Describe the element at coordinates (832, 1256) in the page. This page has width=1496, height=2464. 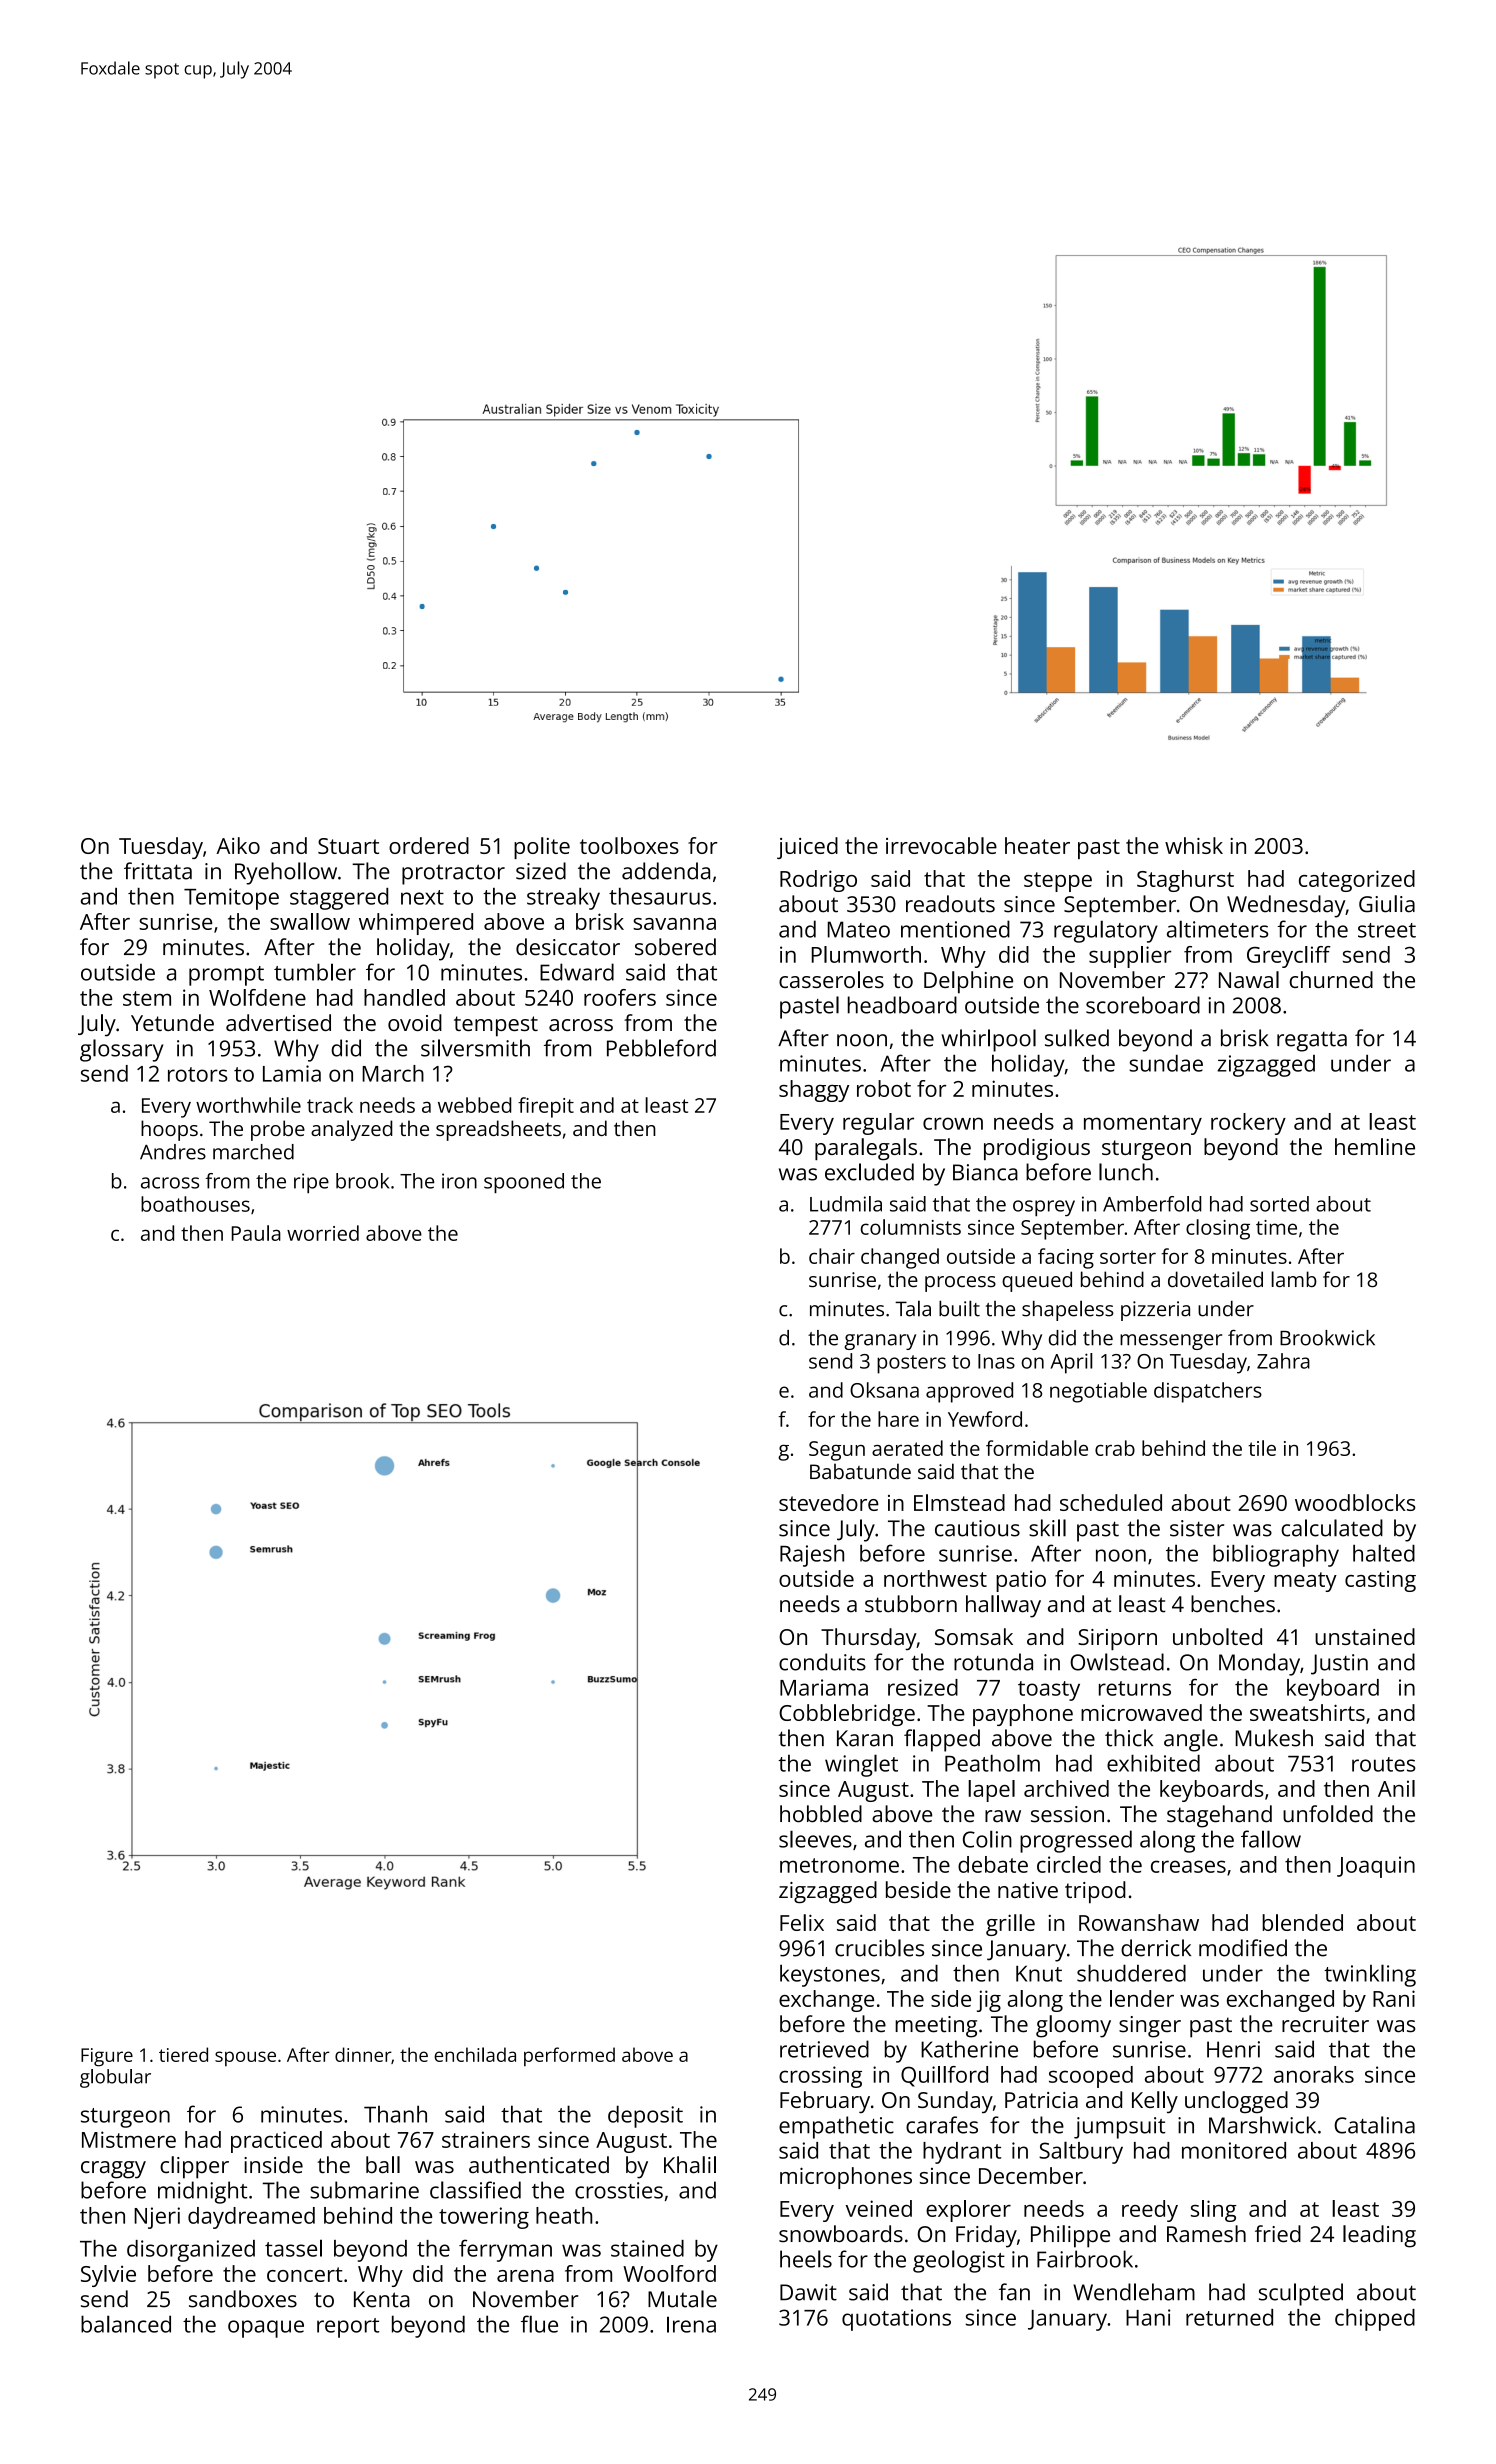
I see `chair` at that location.
